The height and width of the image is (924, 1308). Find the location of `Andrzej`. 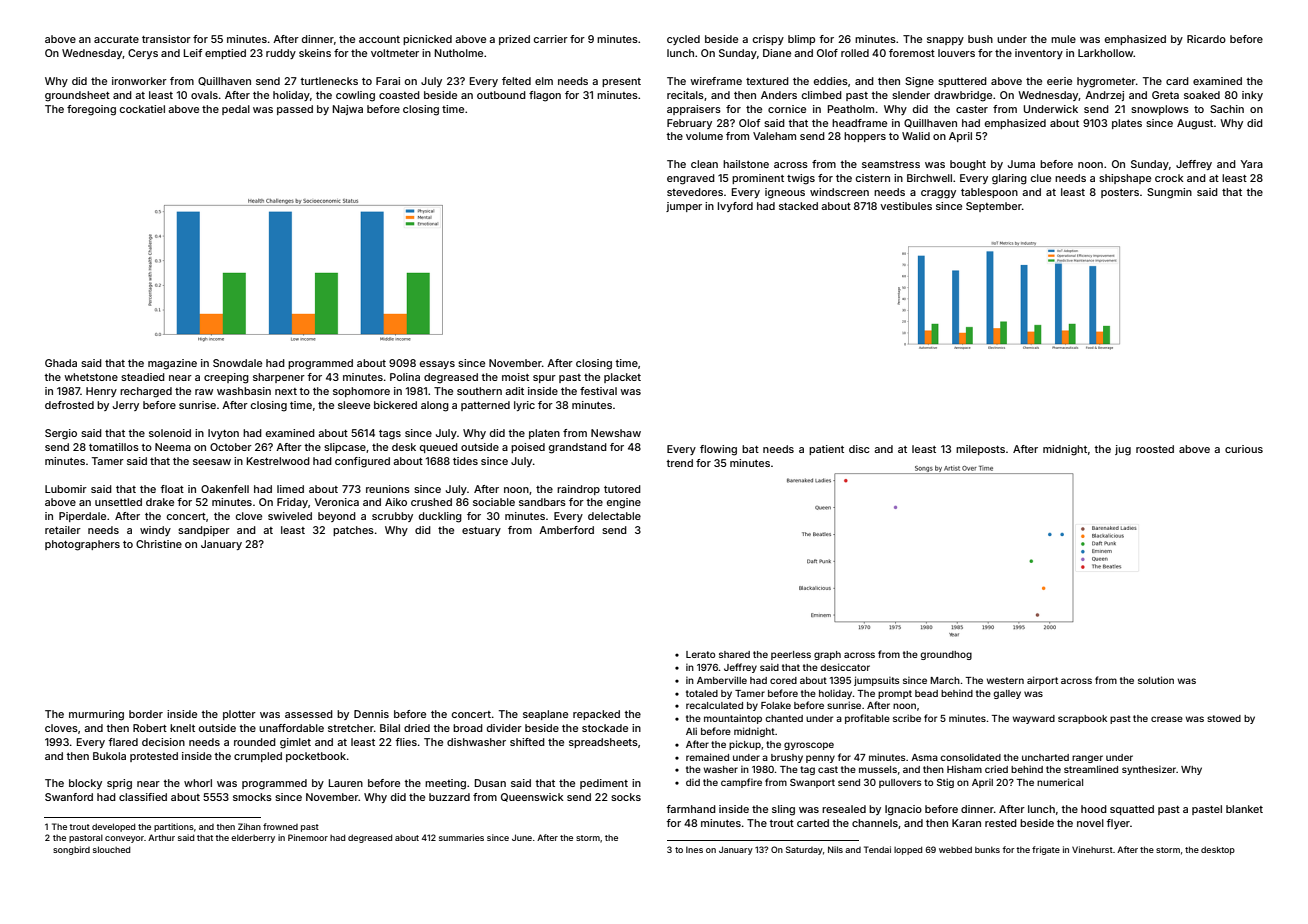

Andrzej is located at coordinates (1104, 96).
